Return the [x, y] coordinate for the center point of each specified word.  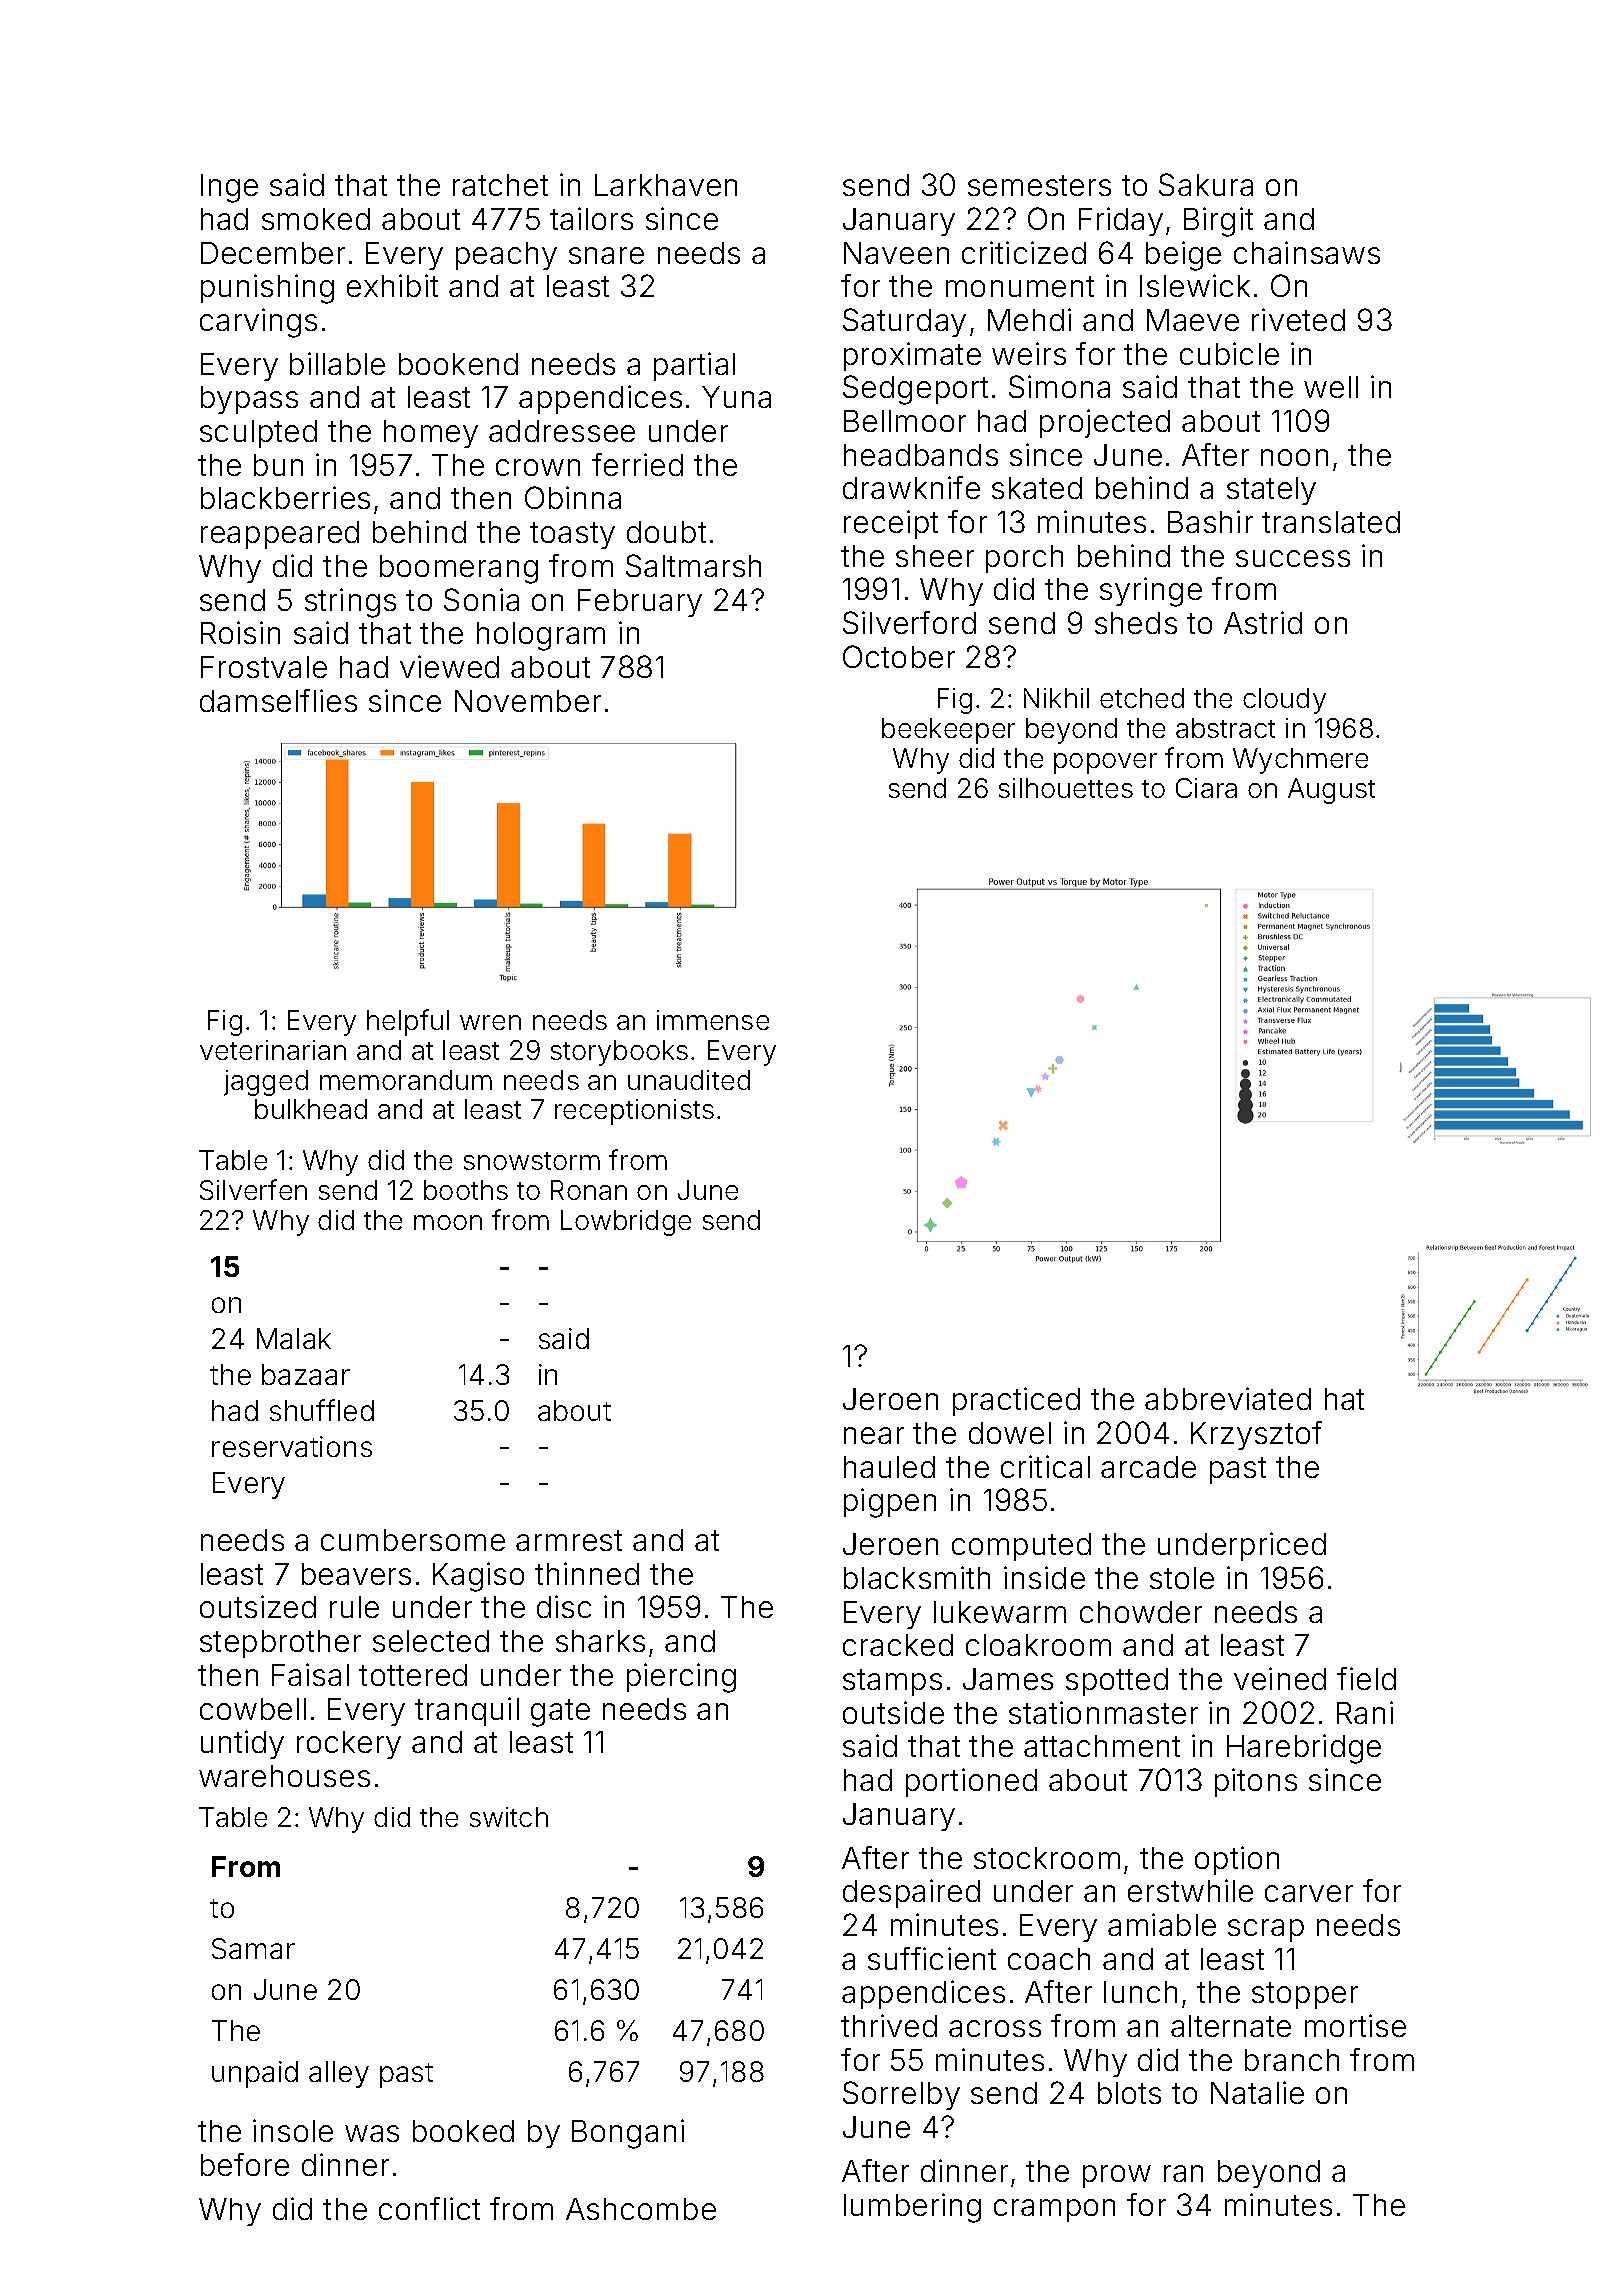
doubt [666, 532]
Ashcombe [641, 2209]
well [1331, 387]
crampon [1054, 2210]
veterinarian [273, 1050]
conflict [429, 2208]
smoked [316, 219]
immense [713, 1020]
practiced [1016, 1401]
